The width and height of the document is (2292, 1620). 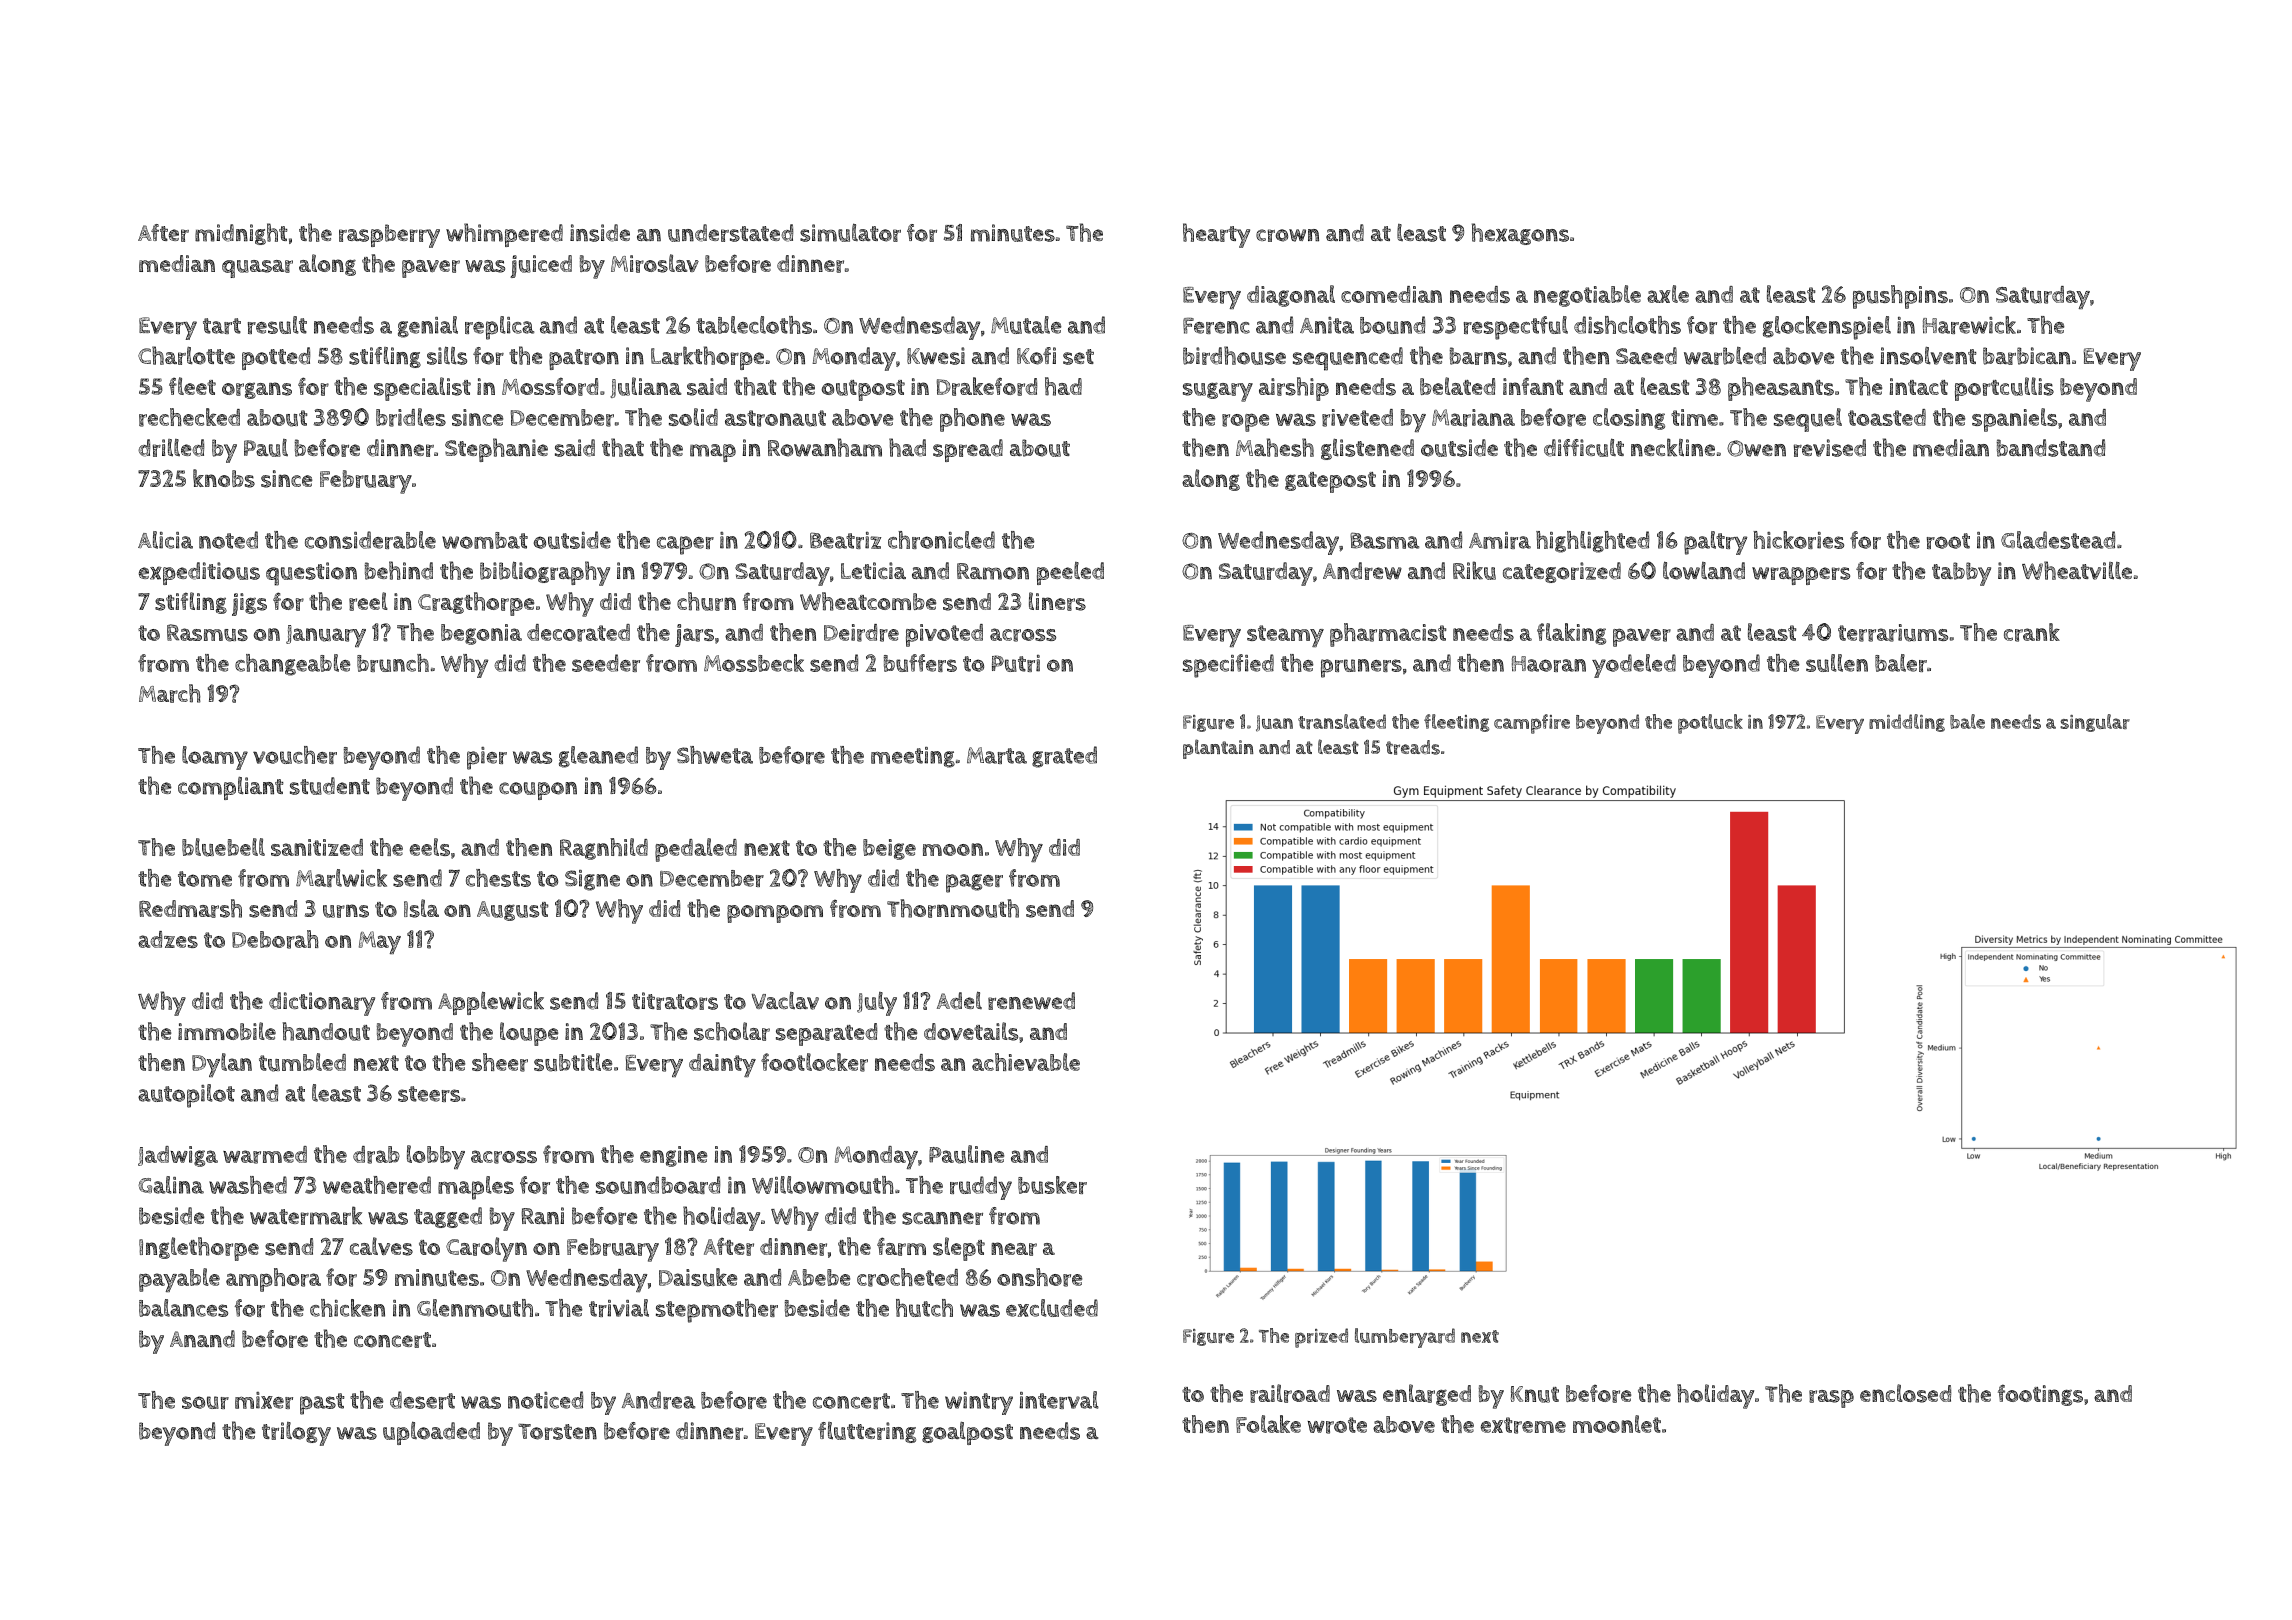 I want to click on chests, so click(x=498, y=878).
